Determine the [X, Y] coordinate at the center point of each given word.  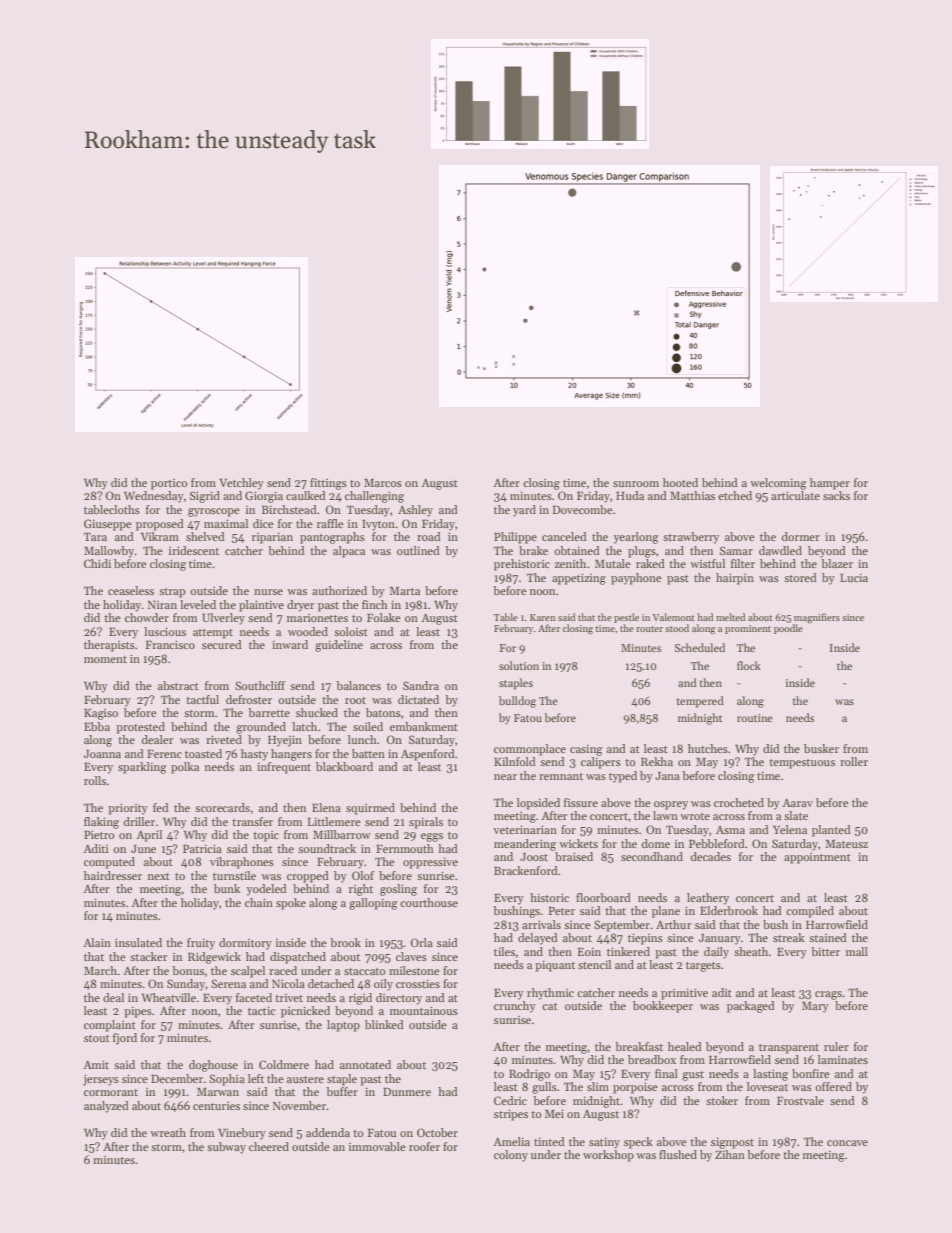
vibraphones [242, 863]
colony [511, 1156]
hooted [680, 482]
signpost [732, 1143]
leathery [708, 899]
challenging [374, 497]
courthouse [429, 902]
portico [169, 484]
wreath [168, 1132]
